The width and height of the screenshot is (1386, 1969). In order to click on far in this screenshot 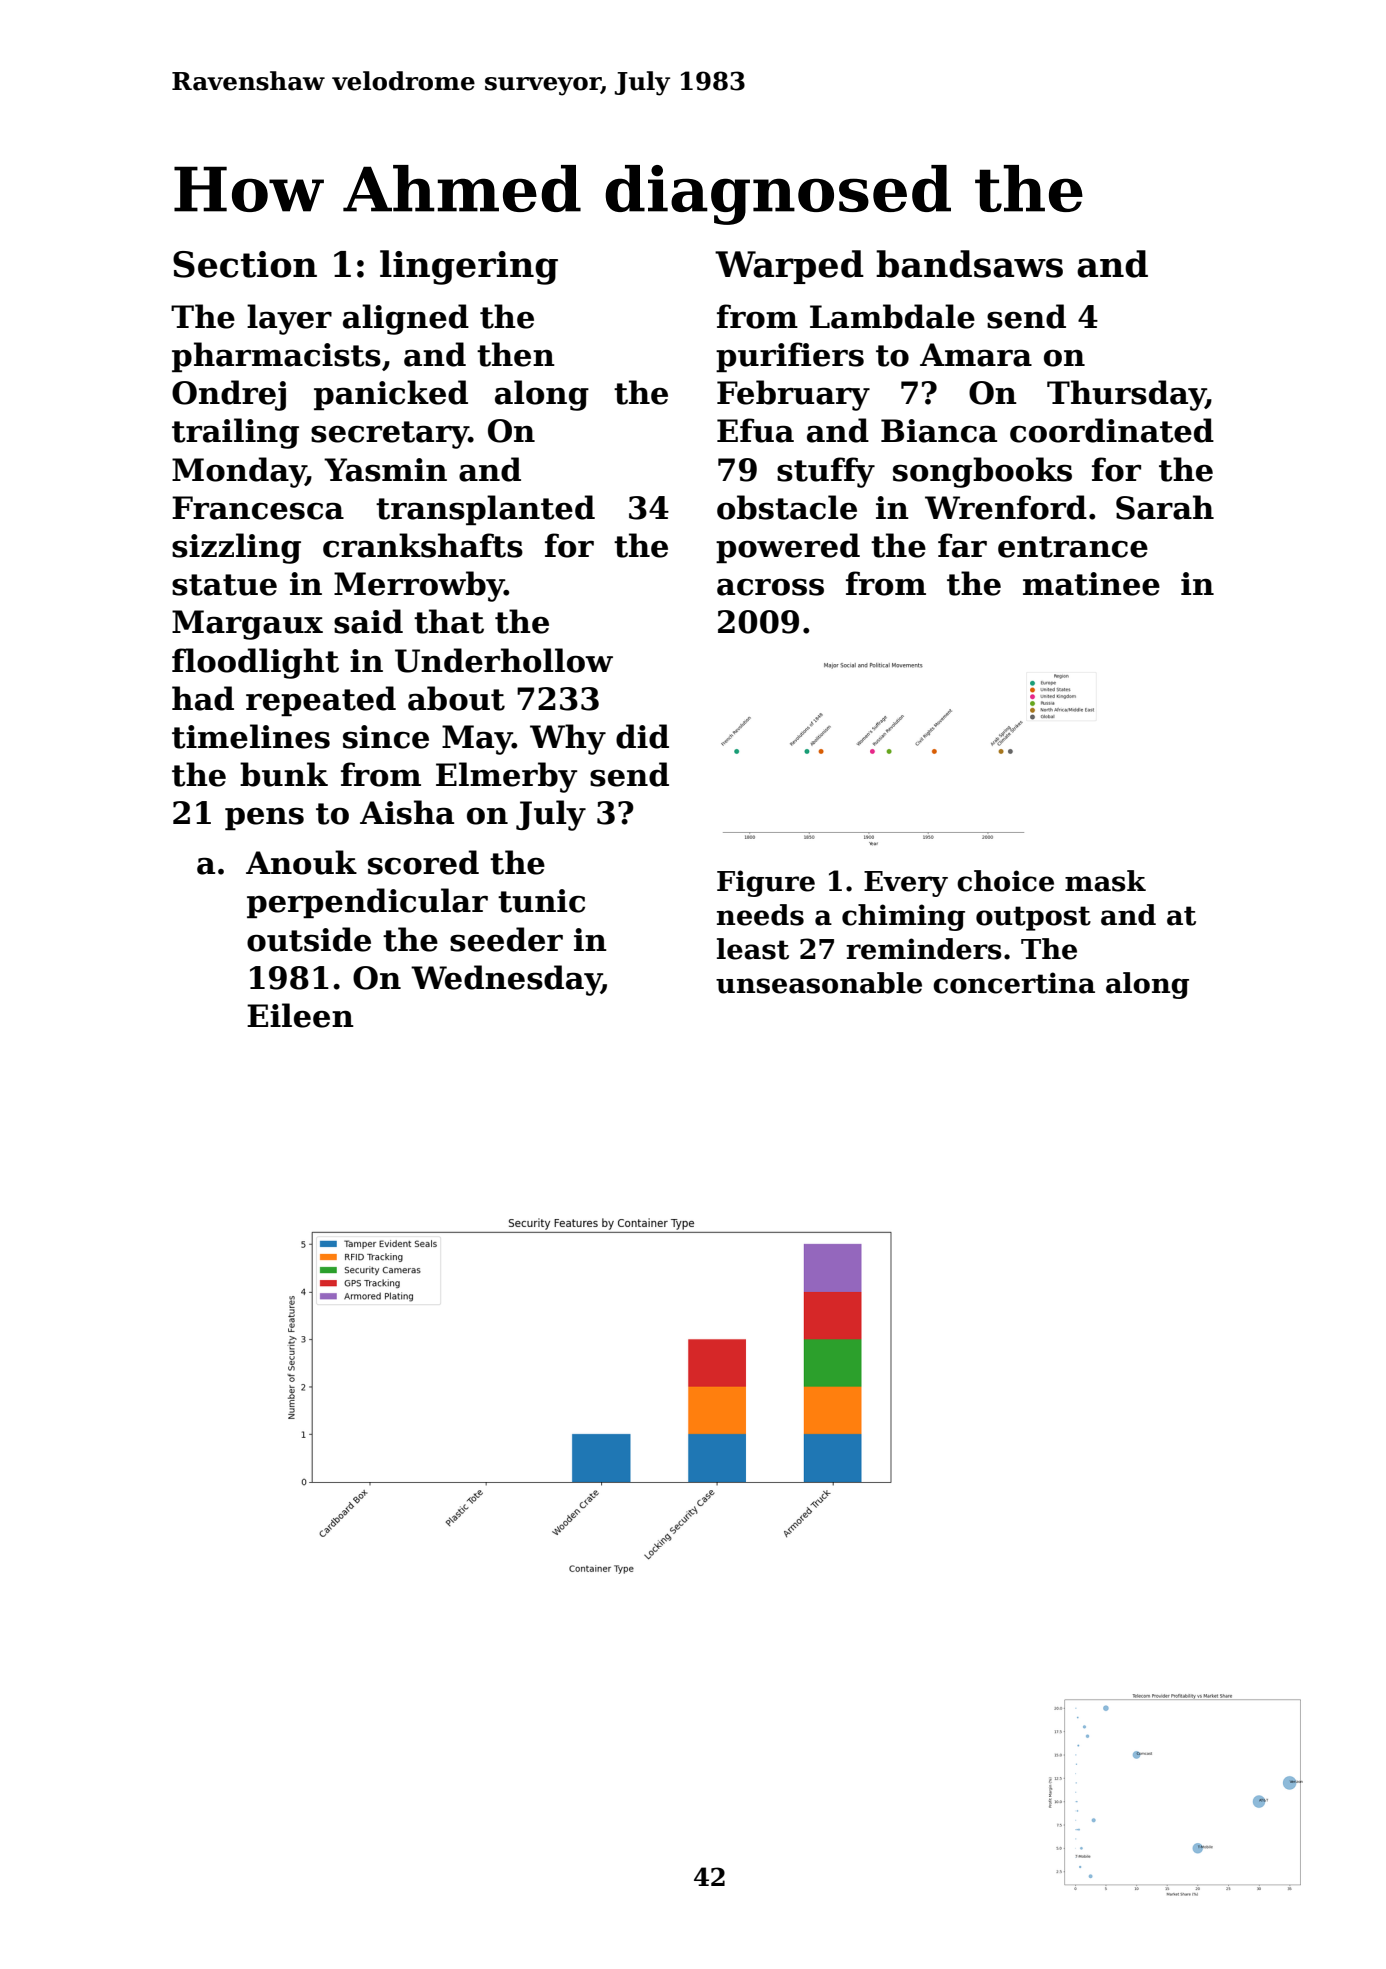, I will do `click(962, 545)`.
